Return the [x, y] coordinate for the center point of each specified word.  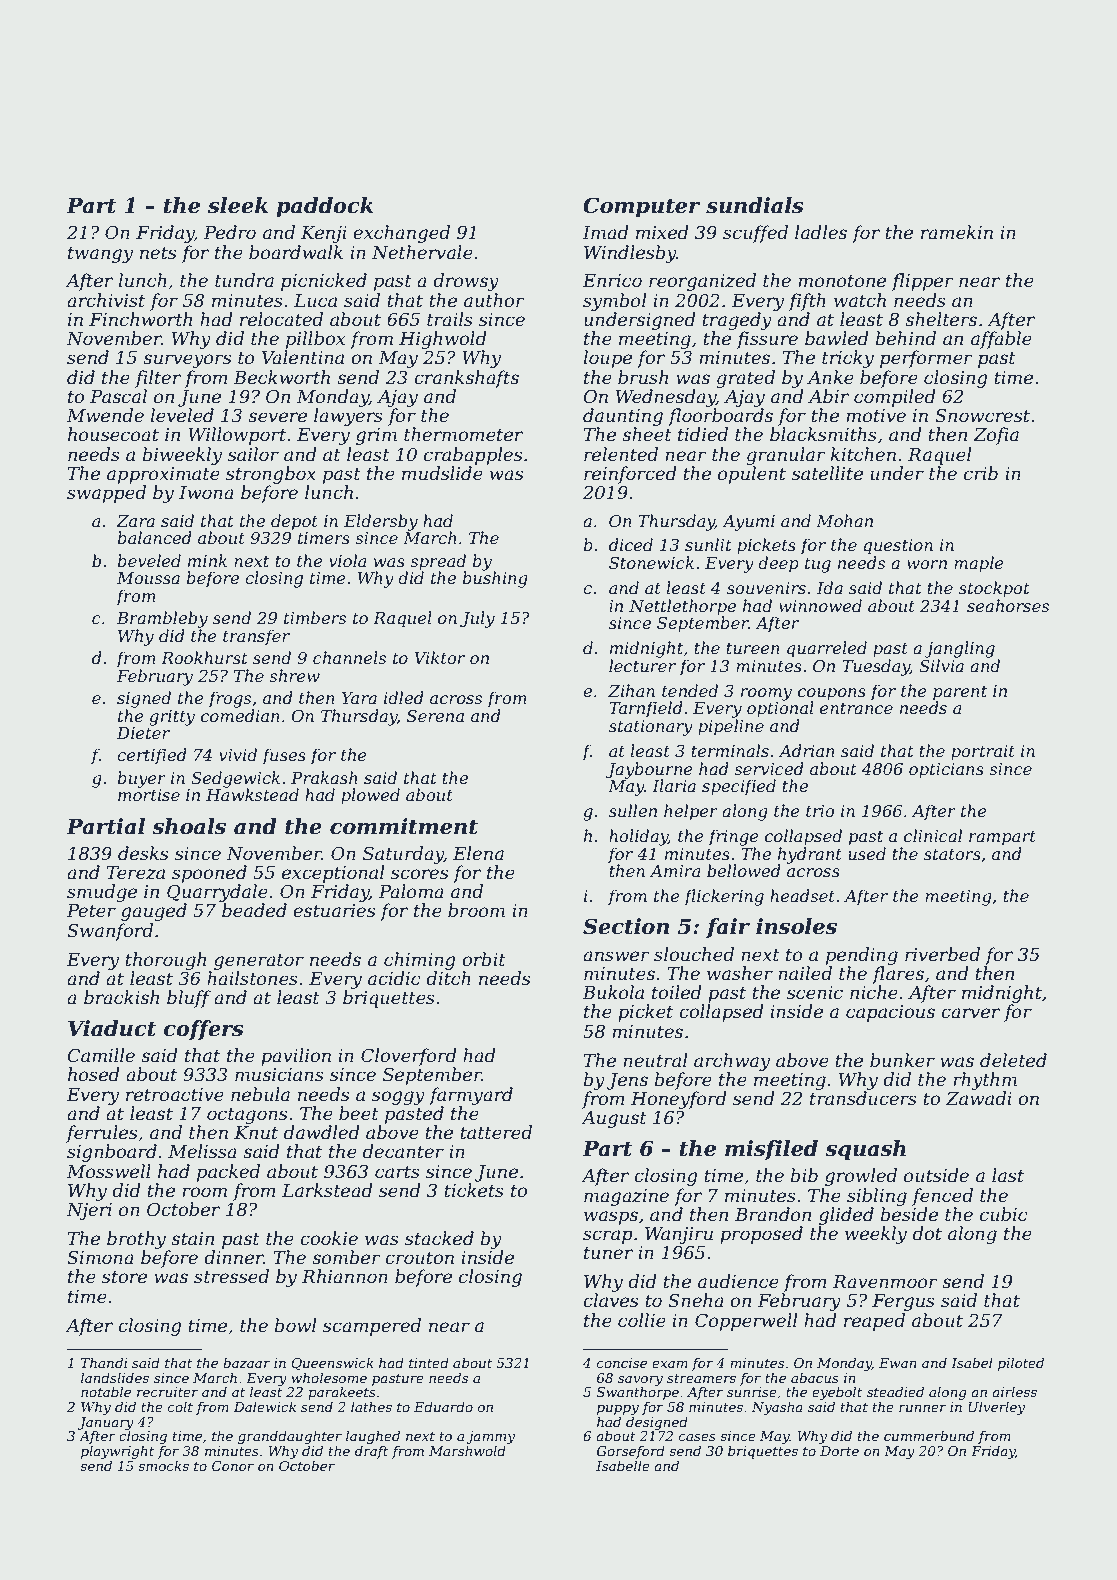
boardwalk [296, 252]
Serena [435, 716]
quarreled [827, 649]
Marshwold [467, 1450]
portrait [983, 753]
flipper [922, 282]
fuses [284, 756]
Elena [478, 853]
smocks [163, 1465]
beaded [254, 910]
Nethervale [422, 252]
